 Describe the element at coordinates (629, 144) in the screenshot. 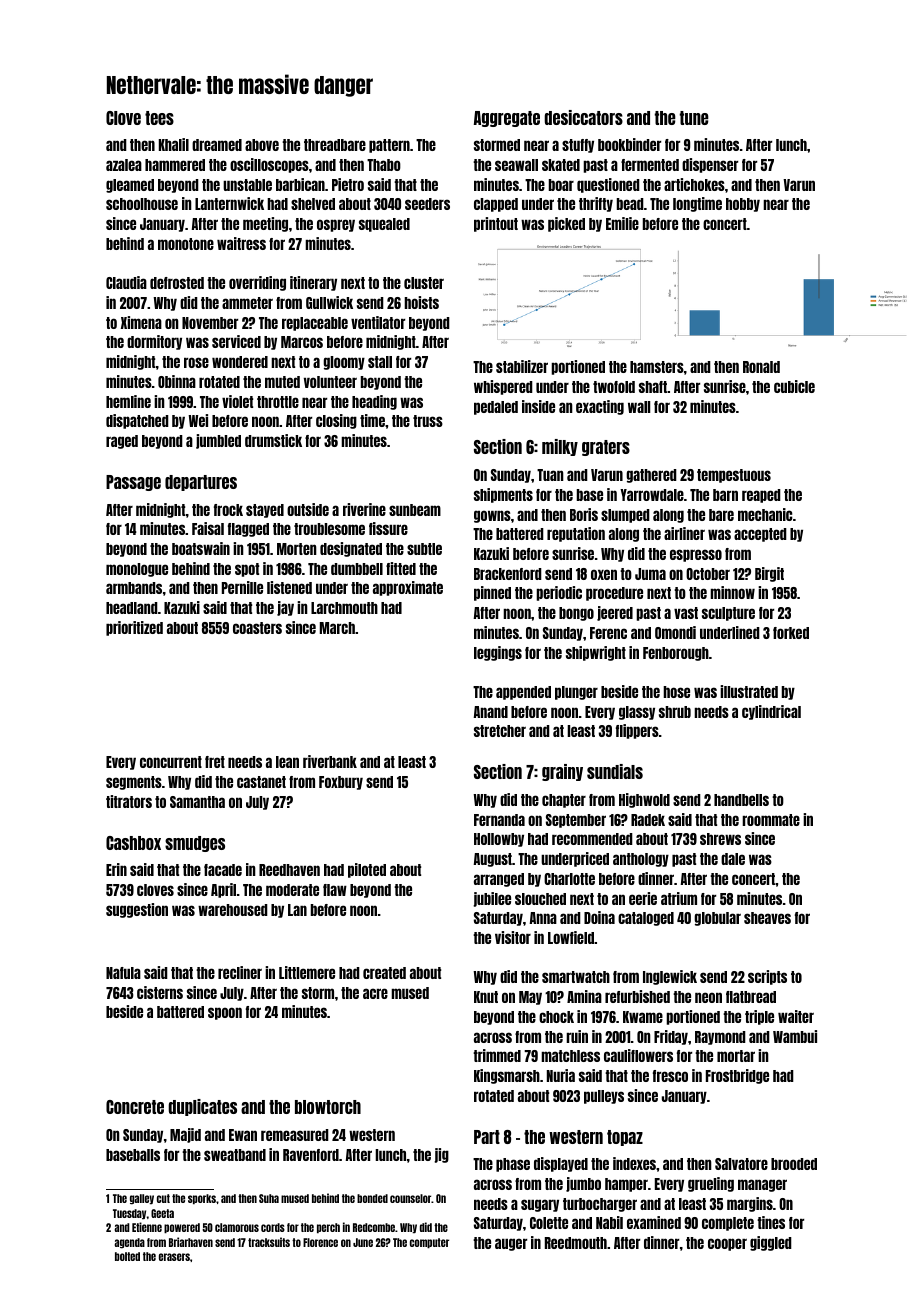

I see `bookbinder` at that location.
